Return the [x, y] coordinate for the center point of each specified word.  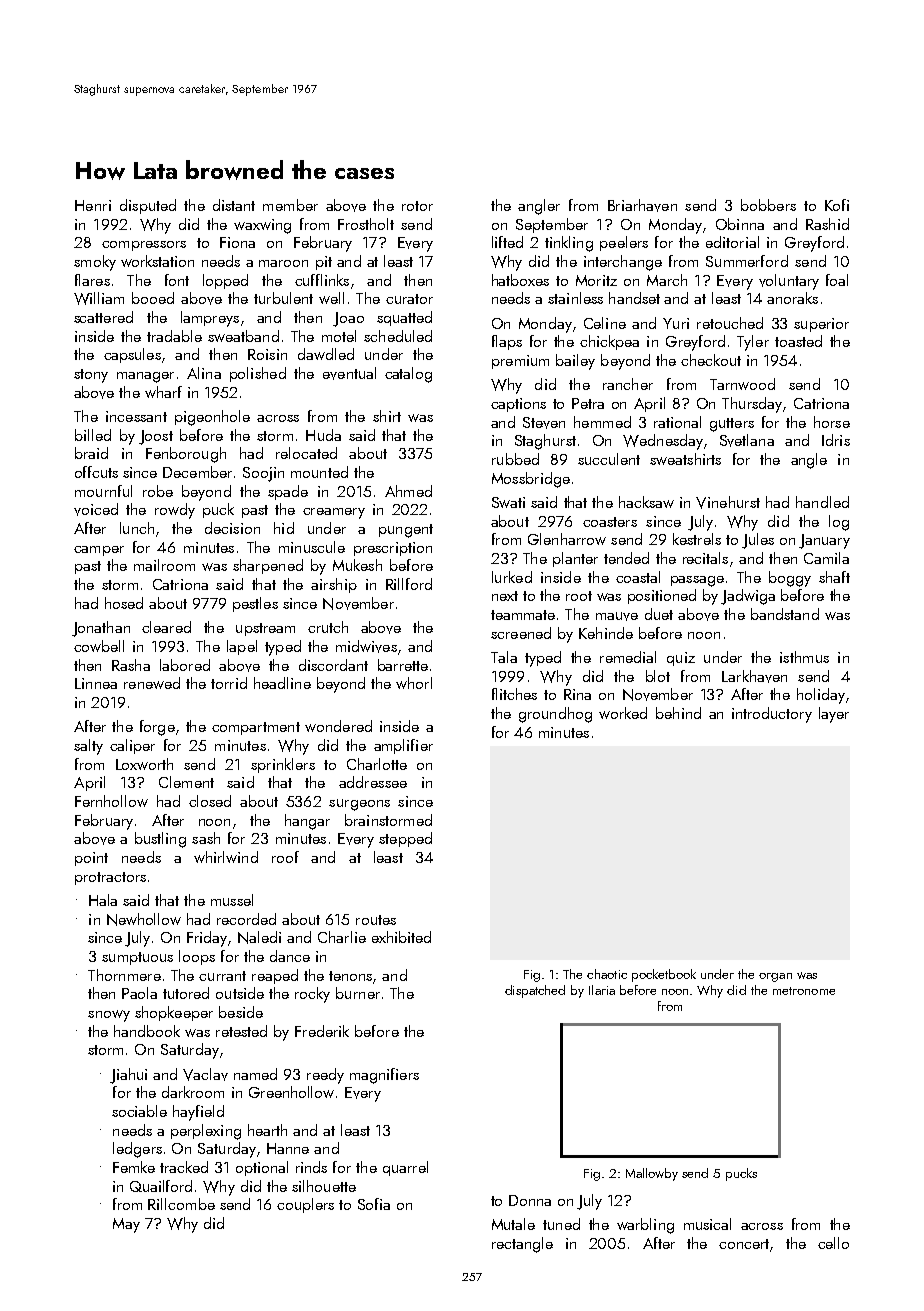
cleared [166, 627]
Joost [156, 437]
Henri [93, 205]
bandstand [785, 614]
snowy [109, 1016]
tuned [561, 1224]
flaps [507, 342]
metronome [804, 991]
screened [521, 633]
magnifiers [384, 1076]
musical [707, 1224]
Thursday [752, 405]
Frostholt [366, 224]
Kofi [837, 205]
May [126, 1225]
